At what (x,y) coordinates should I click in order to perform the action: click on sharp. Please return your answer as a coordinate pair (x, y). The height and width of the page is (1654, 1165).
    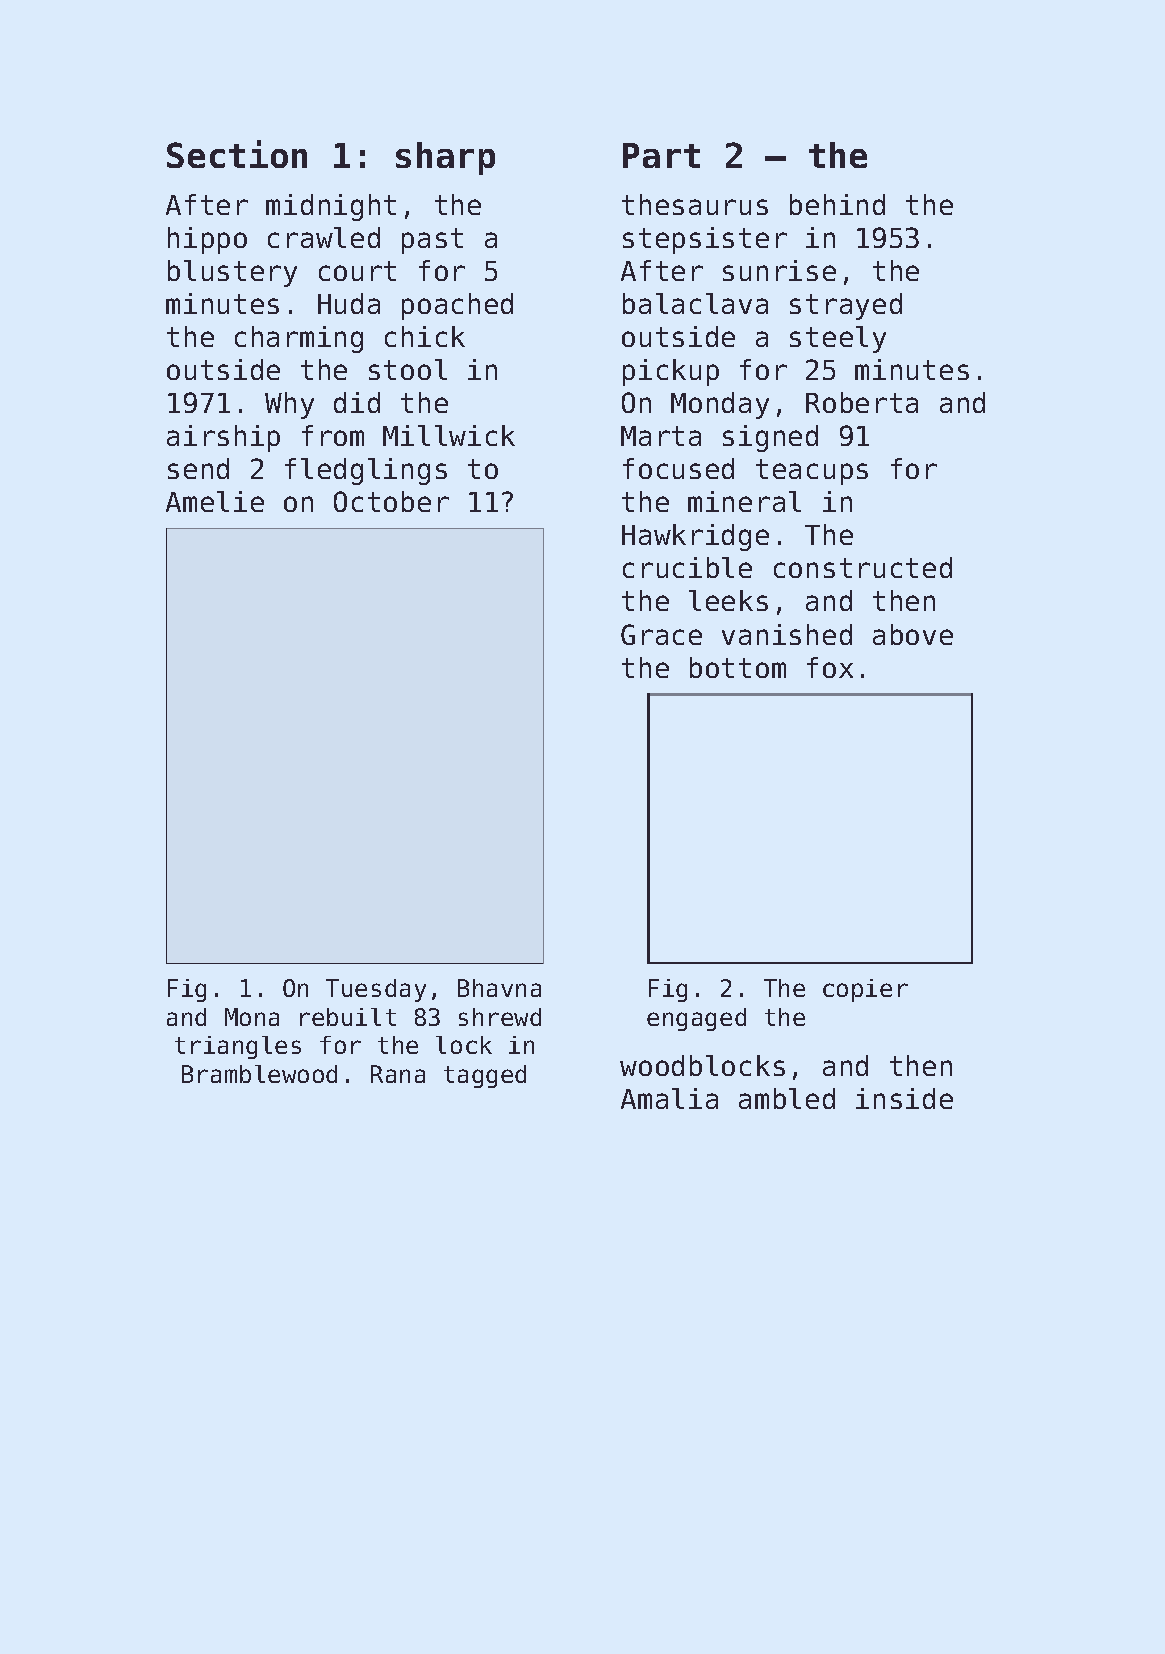
    Looking at the image, I should click on (445, 158).
